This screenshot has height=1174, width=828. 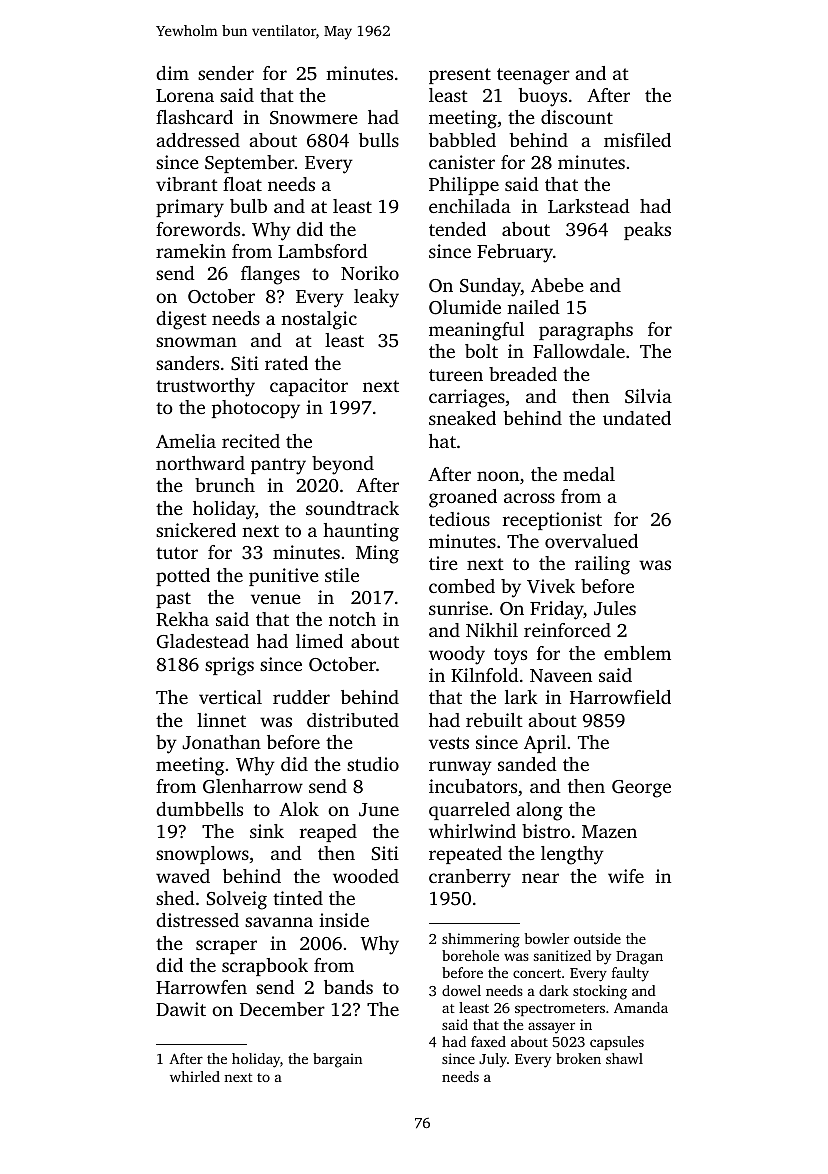 I want to click on teenager, so click(x=533, y=76).
